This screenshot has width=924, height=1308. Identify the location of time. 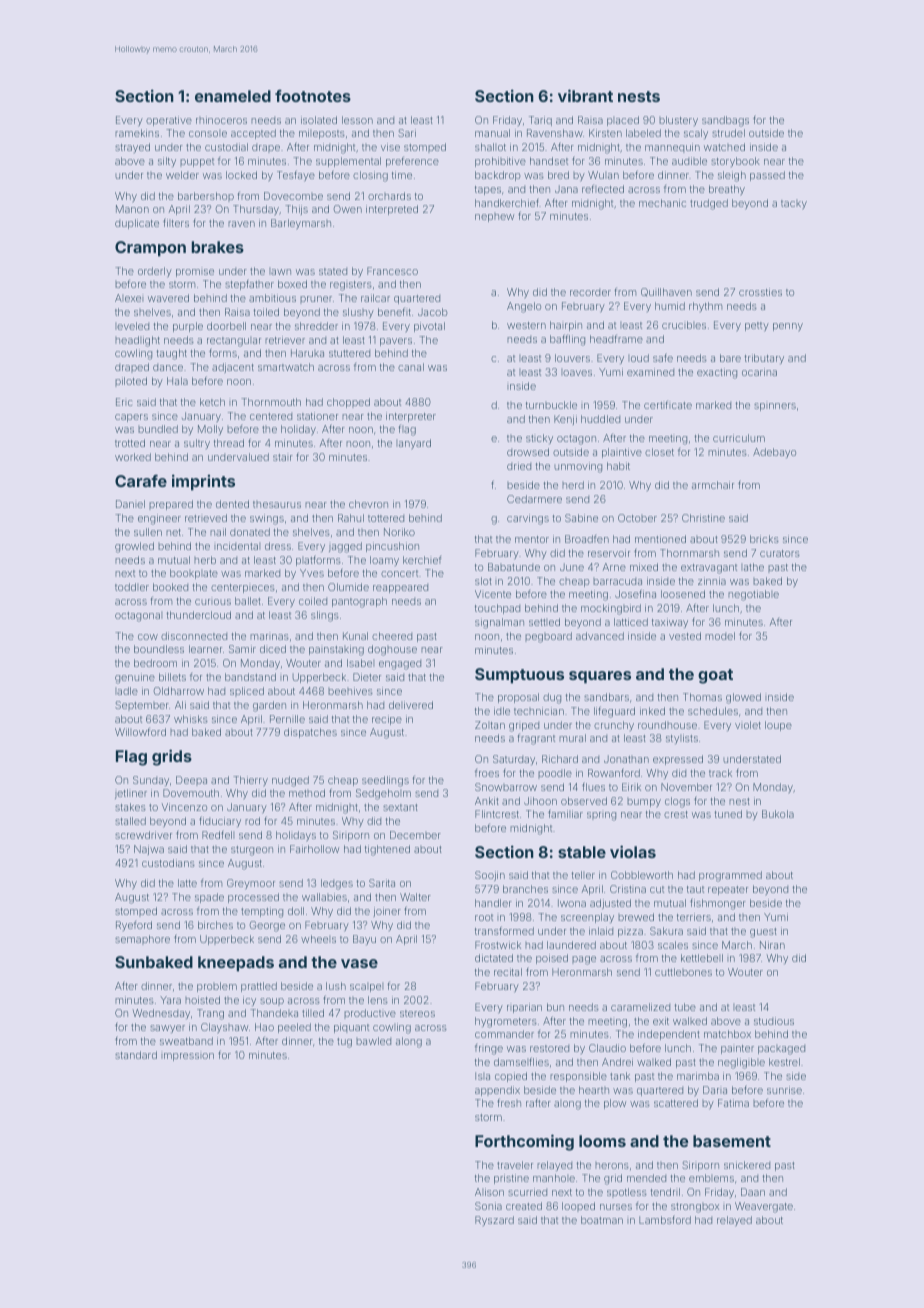
(402, 175).
